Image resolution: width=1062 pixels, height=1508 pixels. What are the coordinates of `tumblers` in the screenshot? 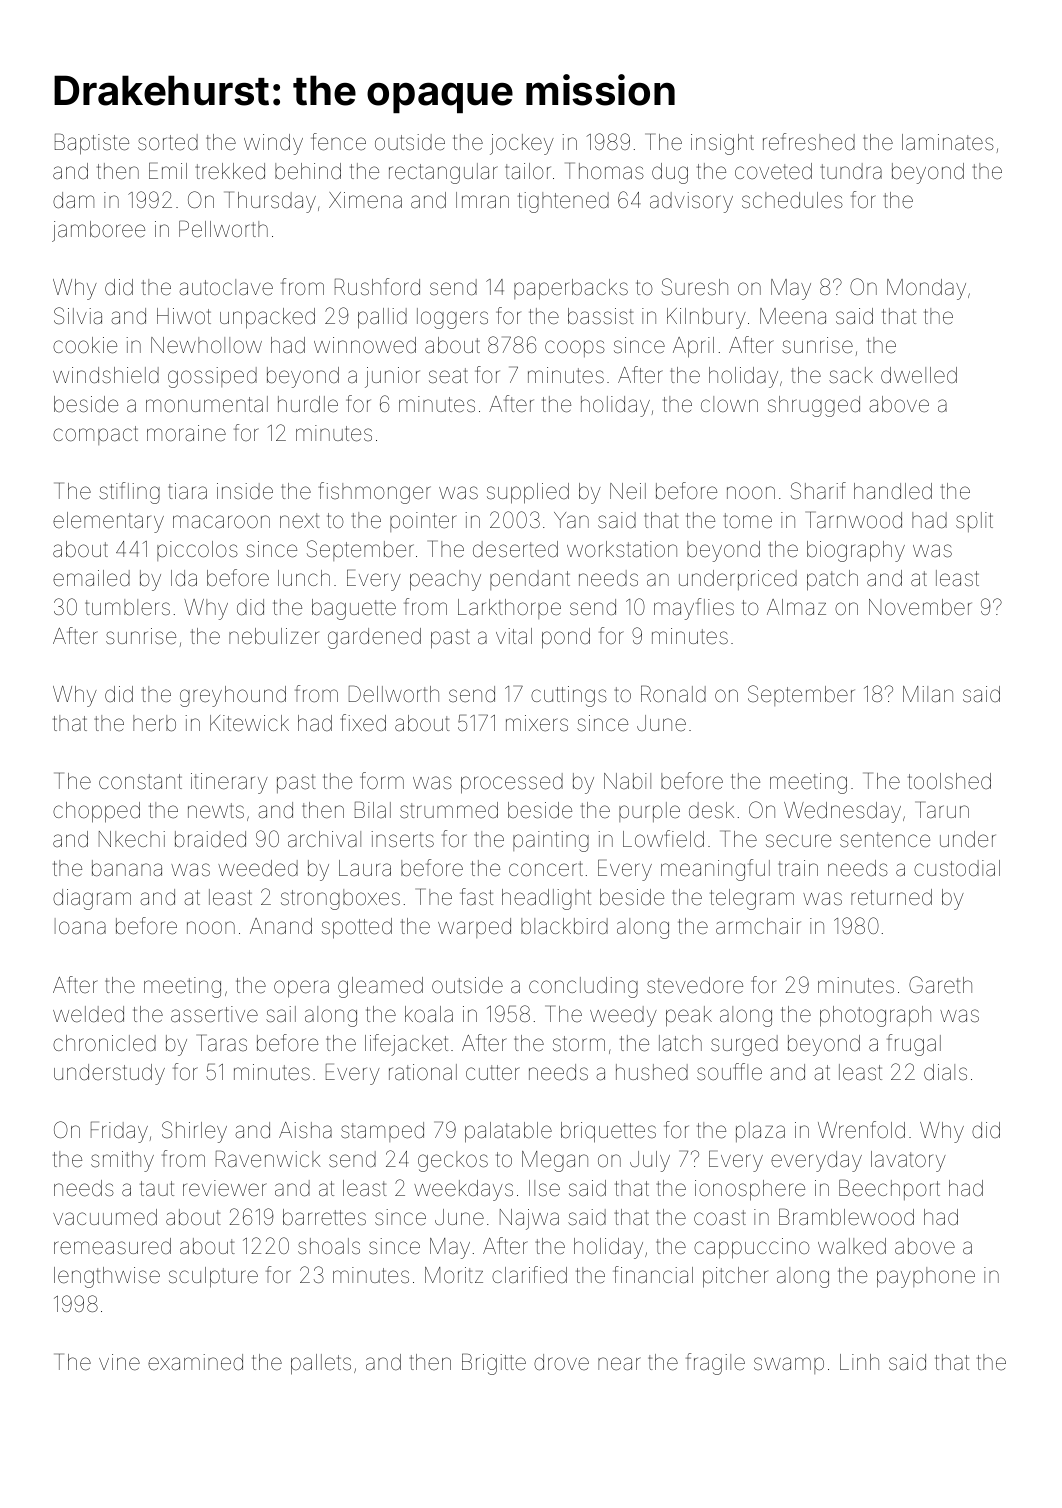 It's located at (127, 607).
